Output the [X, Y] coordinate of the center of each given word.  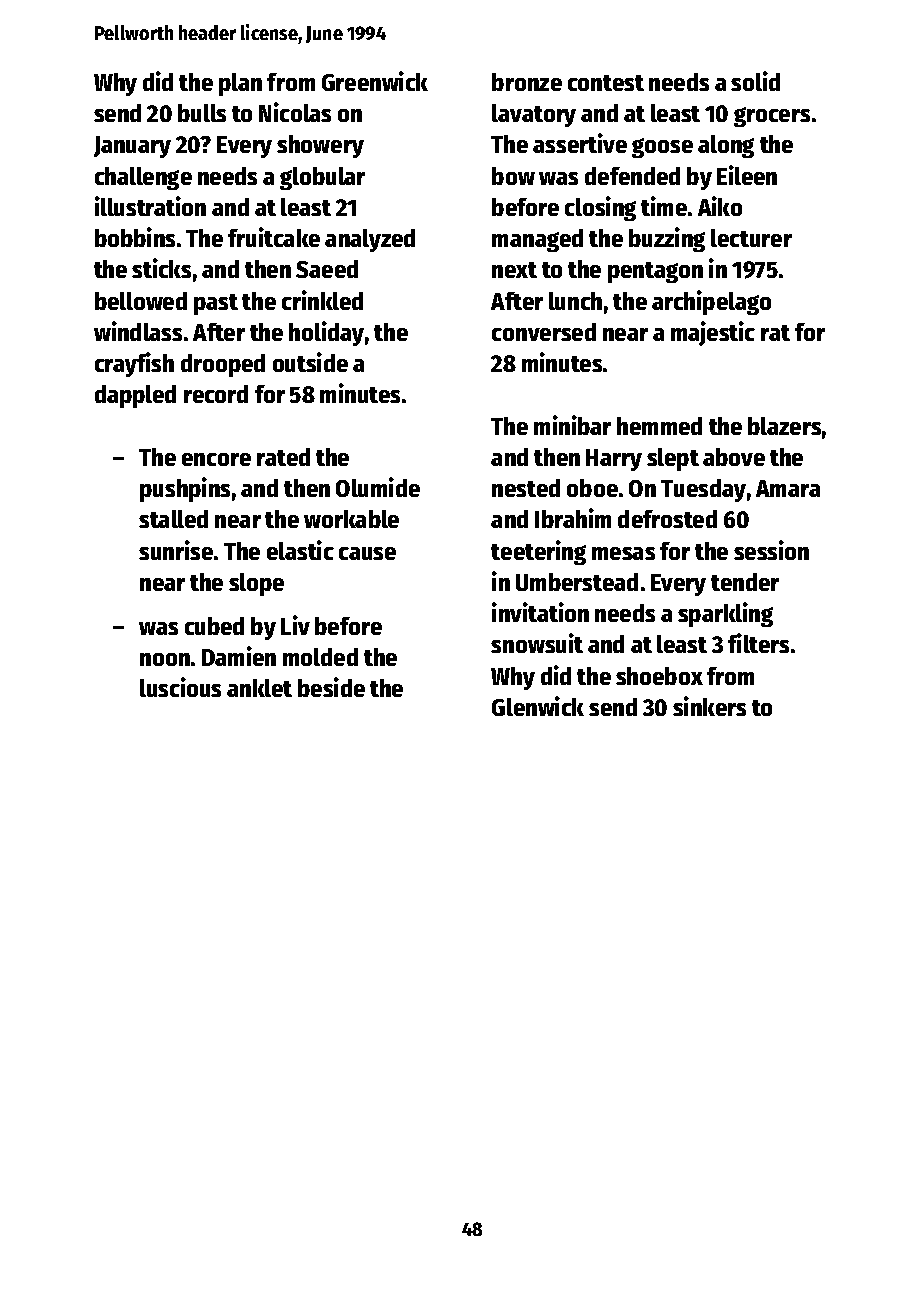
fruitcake [274, 237]
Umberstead [577, 582]
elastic [300, 550]
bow [513, 176]
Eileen [747, 175]
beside [331, 687]
